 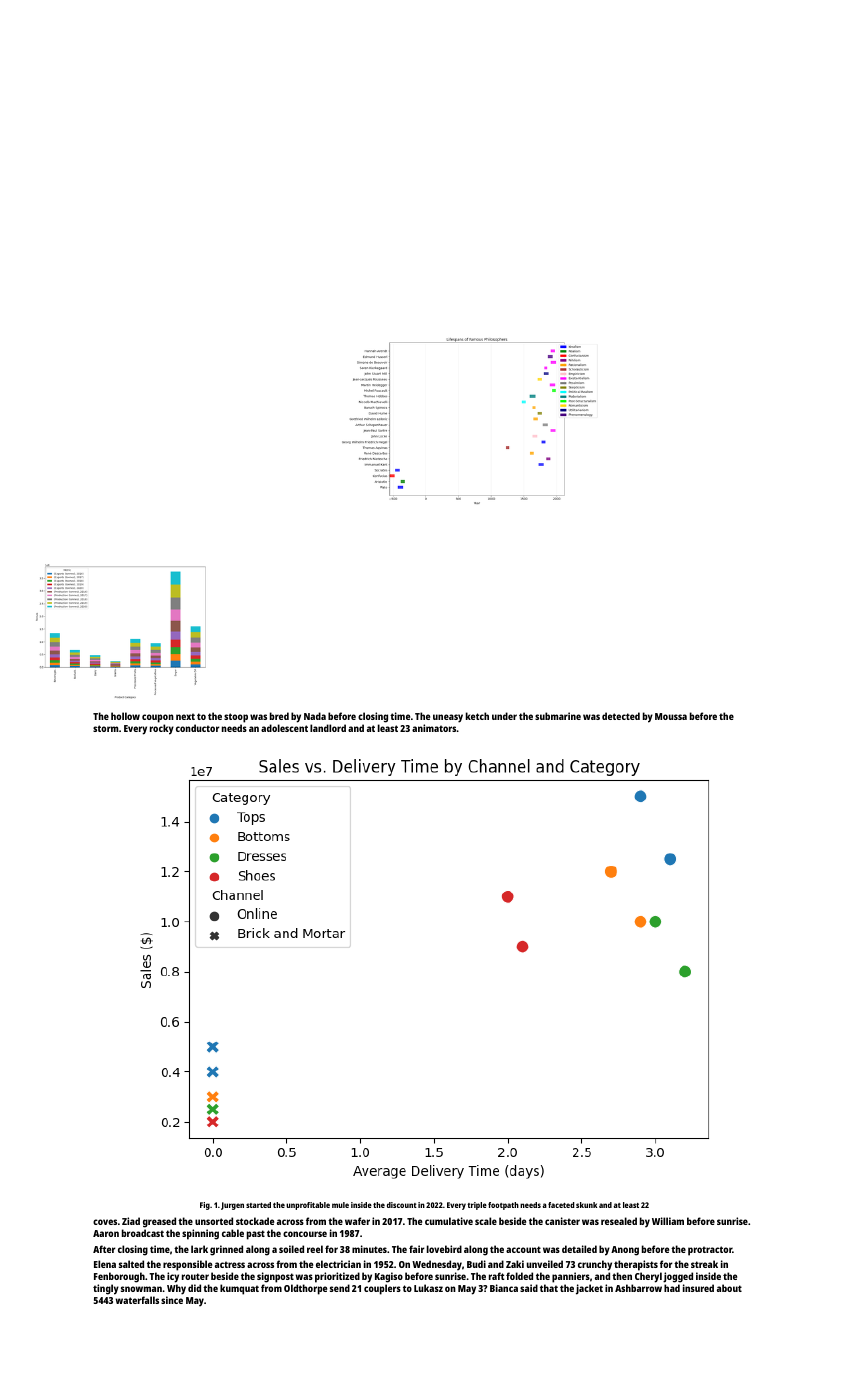 What do you see at coordinates (232, 1206) in the page?
I see `Jurgen` at bounding box center [232, 1206].
